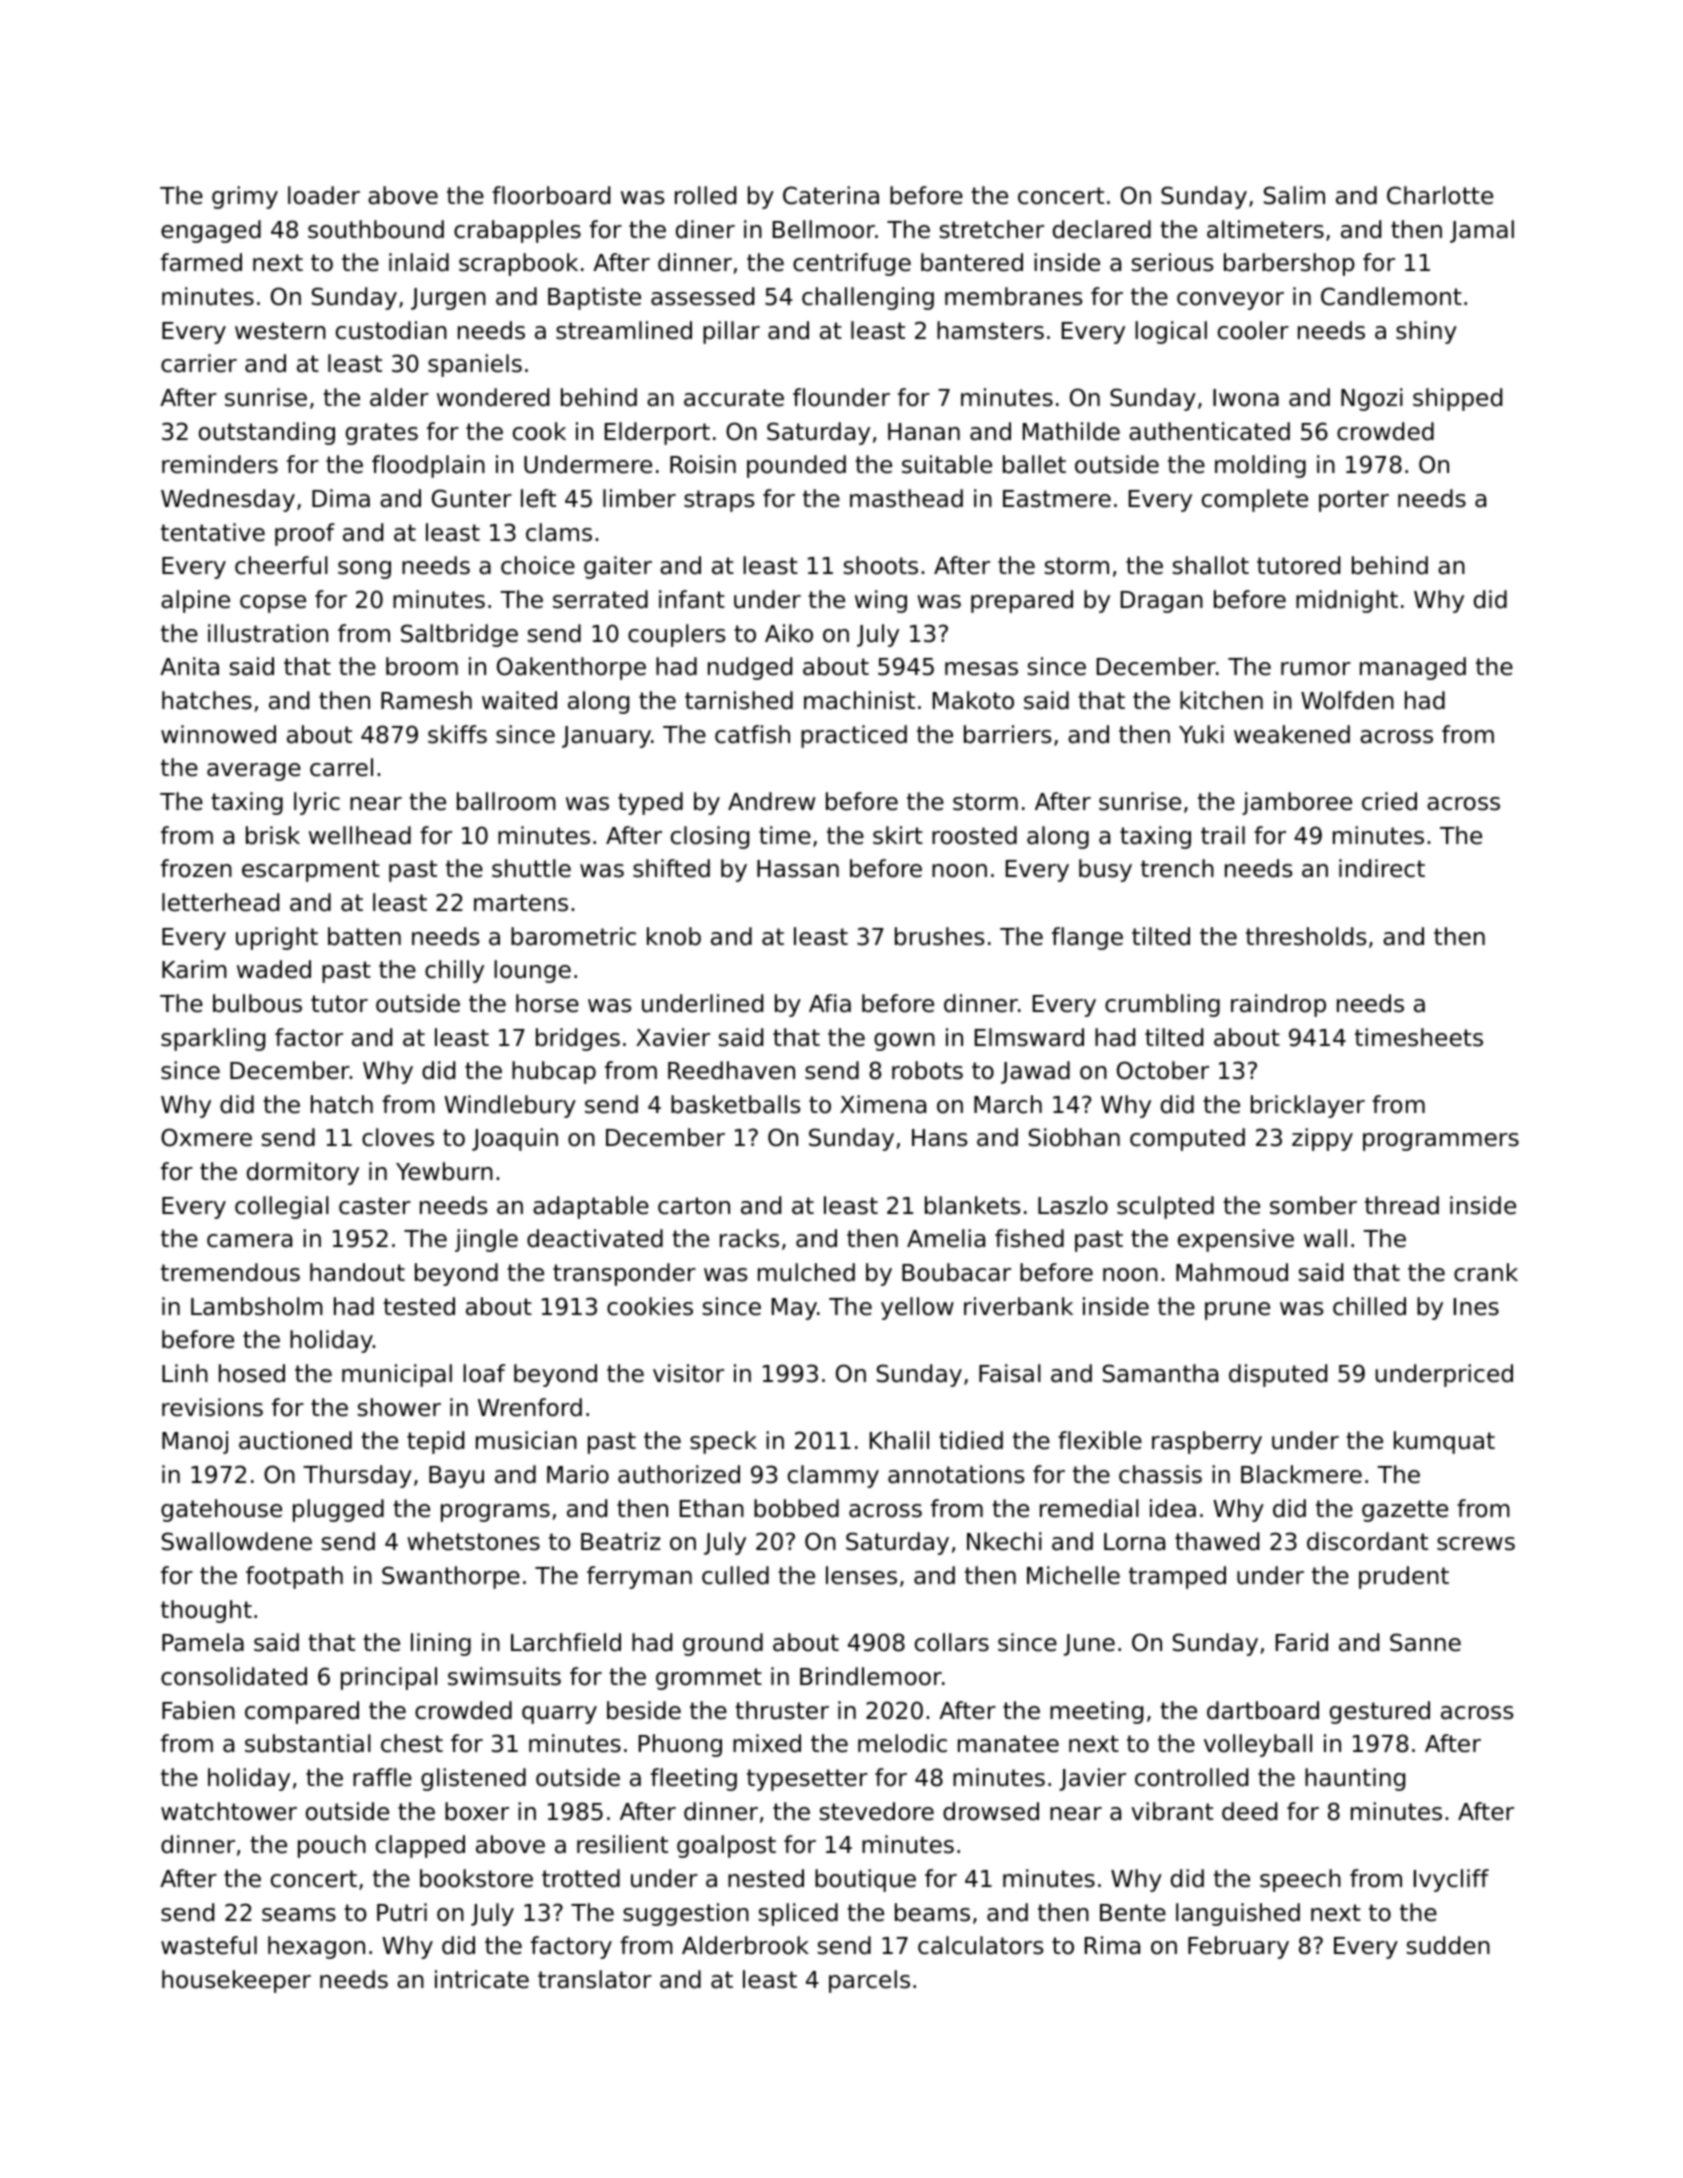  Describe the element at coordinates (1172, 1811) in the document. I see `vibrant` at that location.
